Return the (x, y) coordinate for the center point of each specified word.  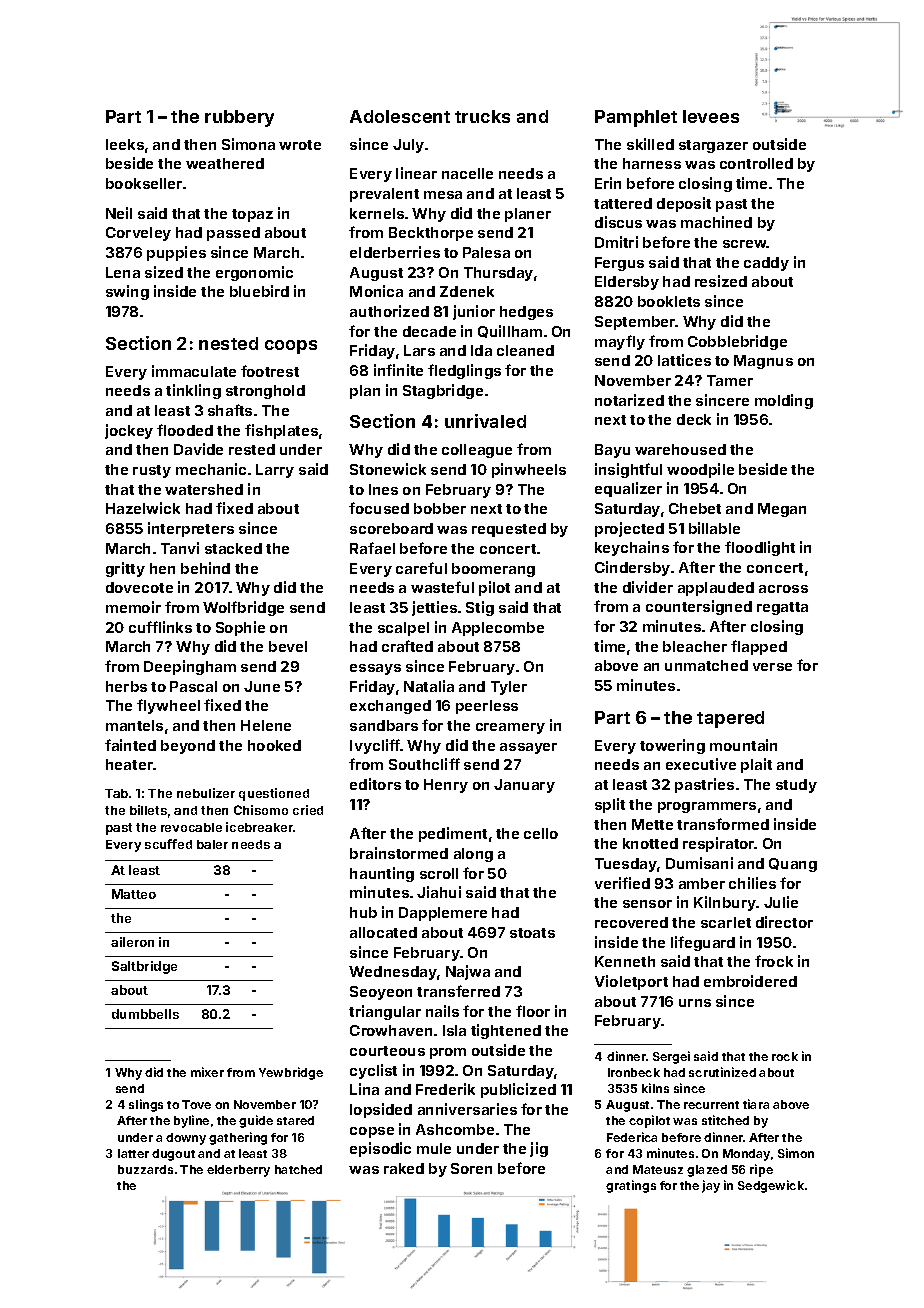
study (796, 786)
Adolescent (400, 116)
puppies (176, 253)
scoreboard (391, 528)
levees (711, 116)
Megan (782, 510)
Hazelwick (143, 508)
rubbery (239, 118)
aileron (132, 942)
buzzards (145, 1169)
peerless (487, 707)
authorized (389, 311)
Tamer (730, 380)
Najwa (468, 972)
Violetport (631, 982)
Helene (266, 725)
